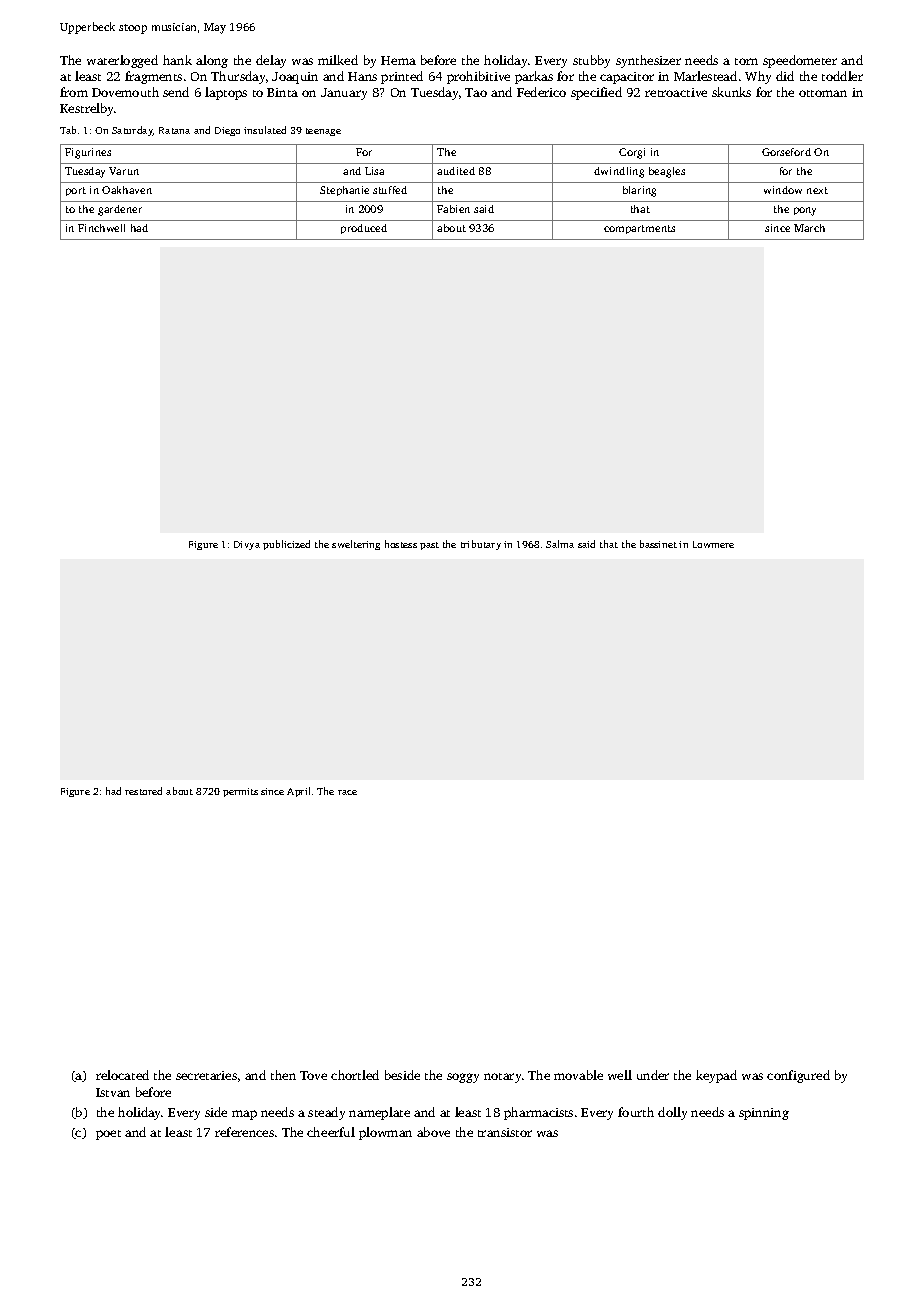 The height and width of the screenshot is (1308, 924). I want to click on Istvan, so click(113, 1092).
